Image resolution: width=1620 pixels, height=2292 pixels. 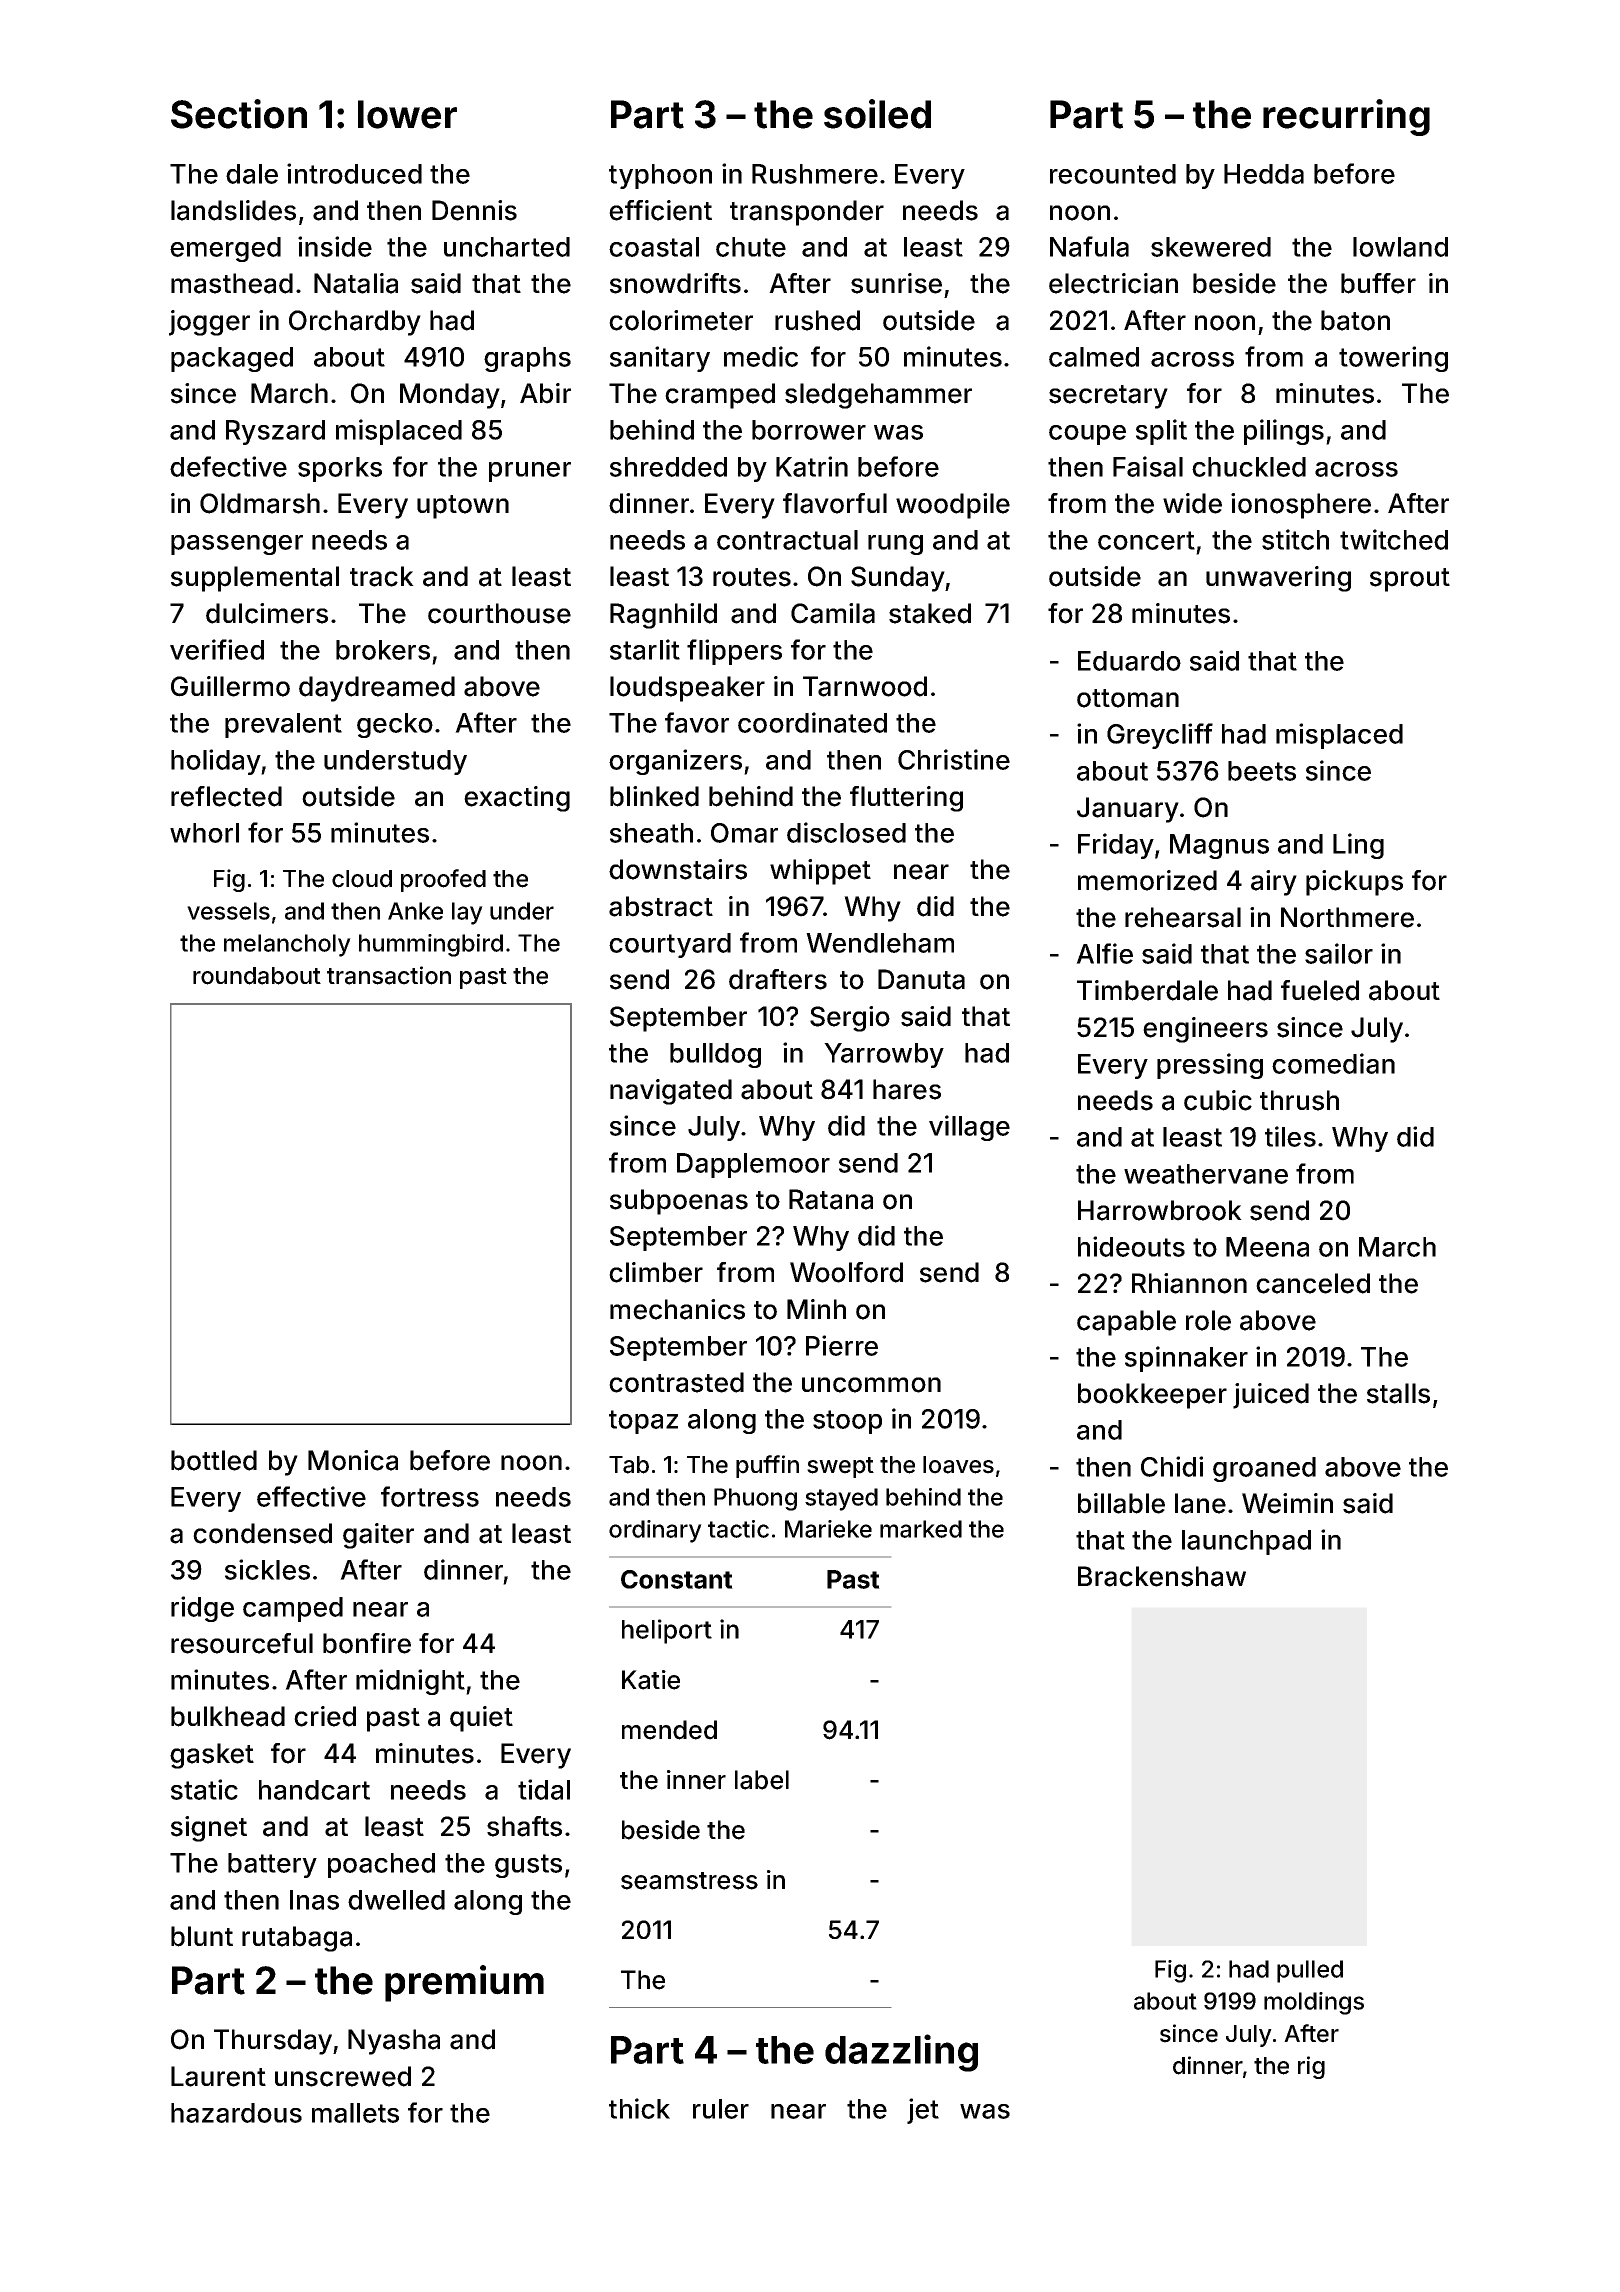 What do you see at coordinates (676, 1382) in the screenshot?
I see `contrasted` at bounding box center [676, 1382].
